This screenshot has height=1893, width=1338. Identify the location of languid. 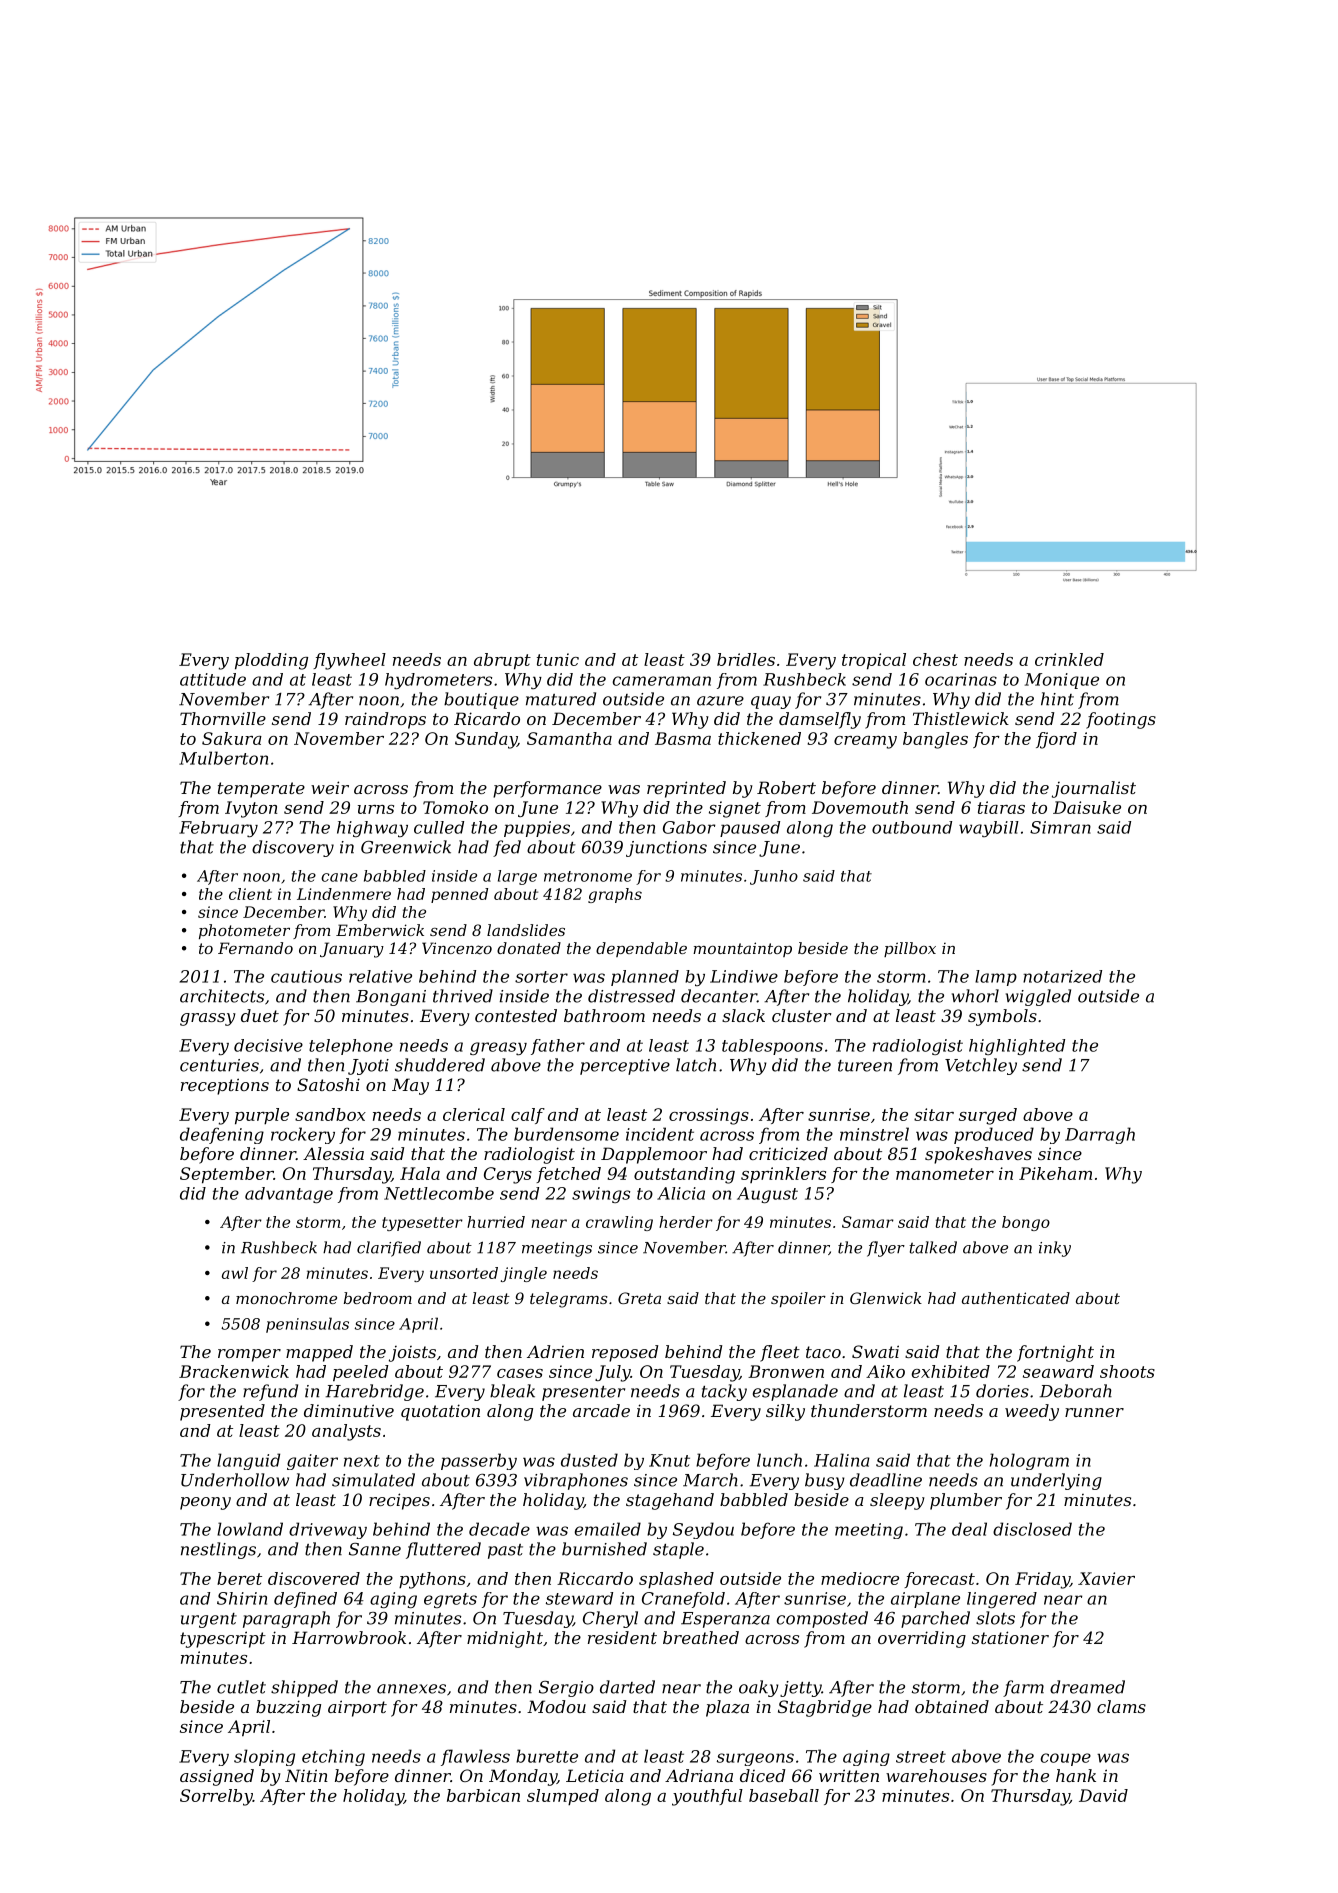
(248, 1461).
